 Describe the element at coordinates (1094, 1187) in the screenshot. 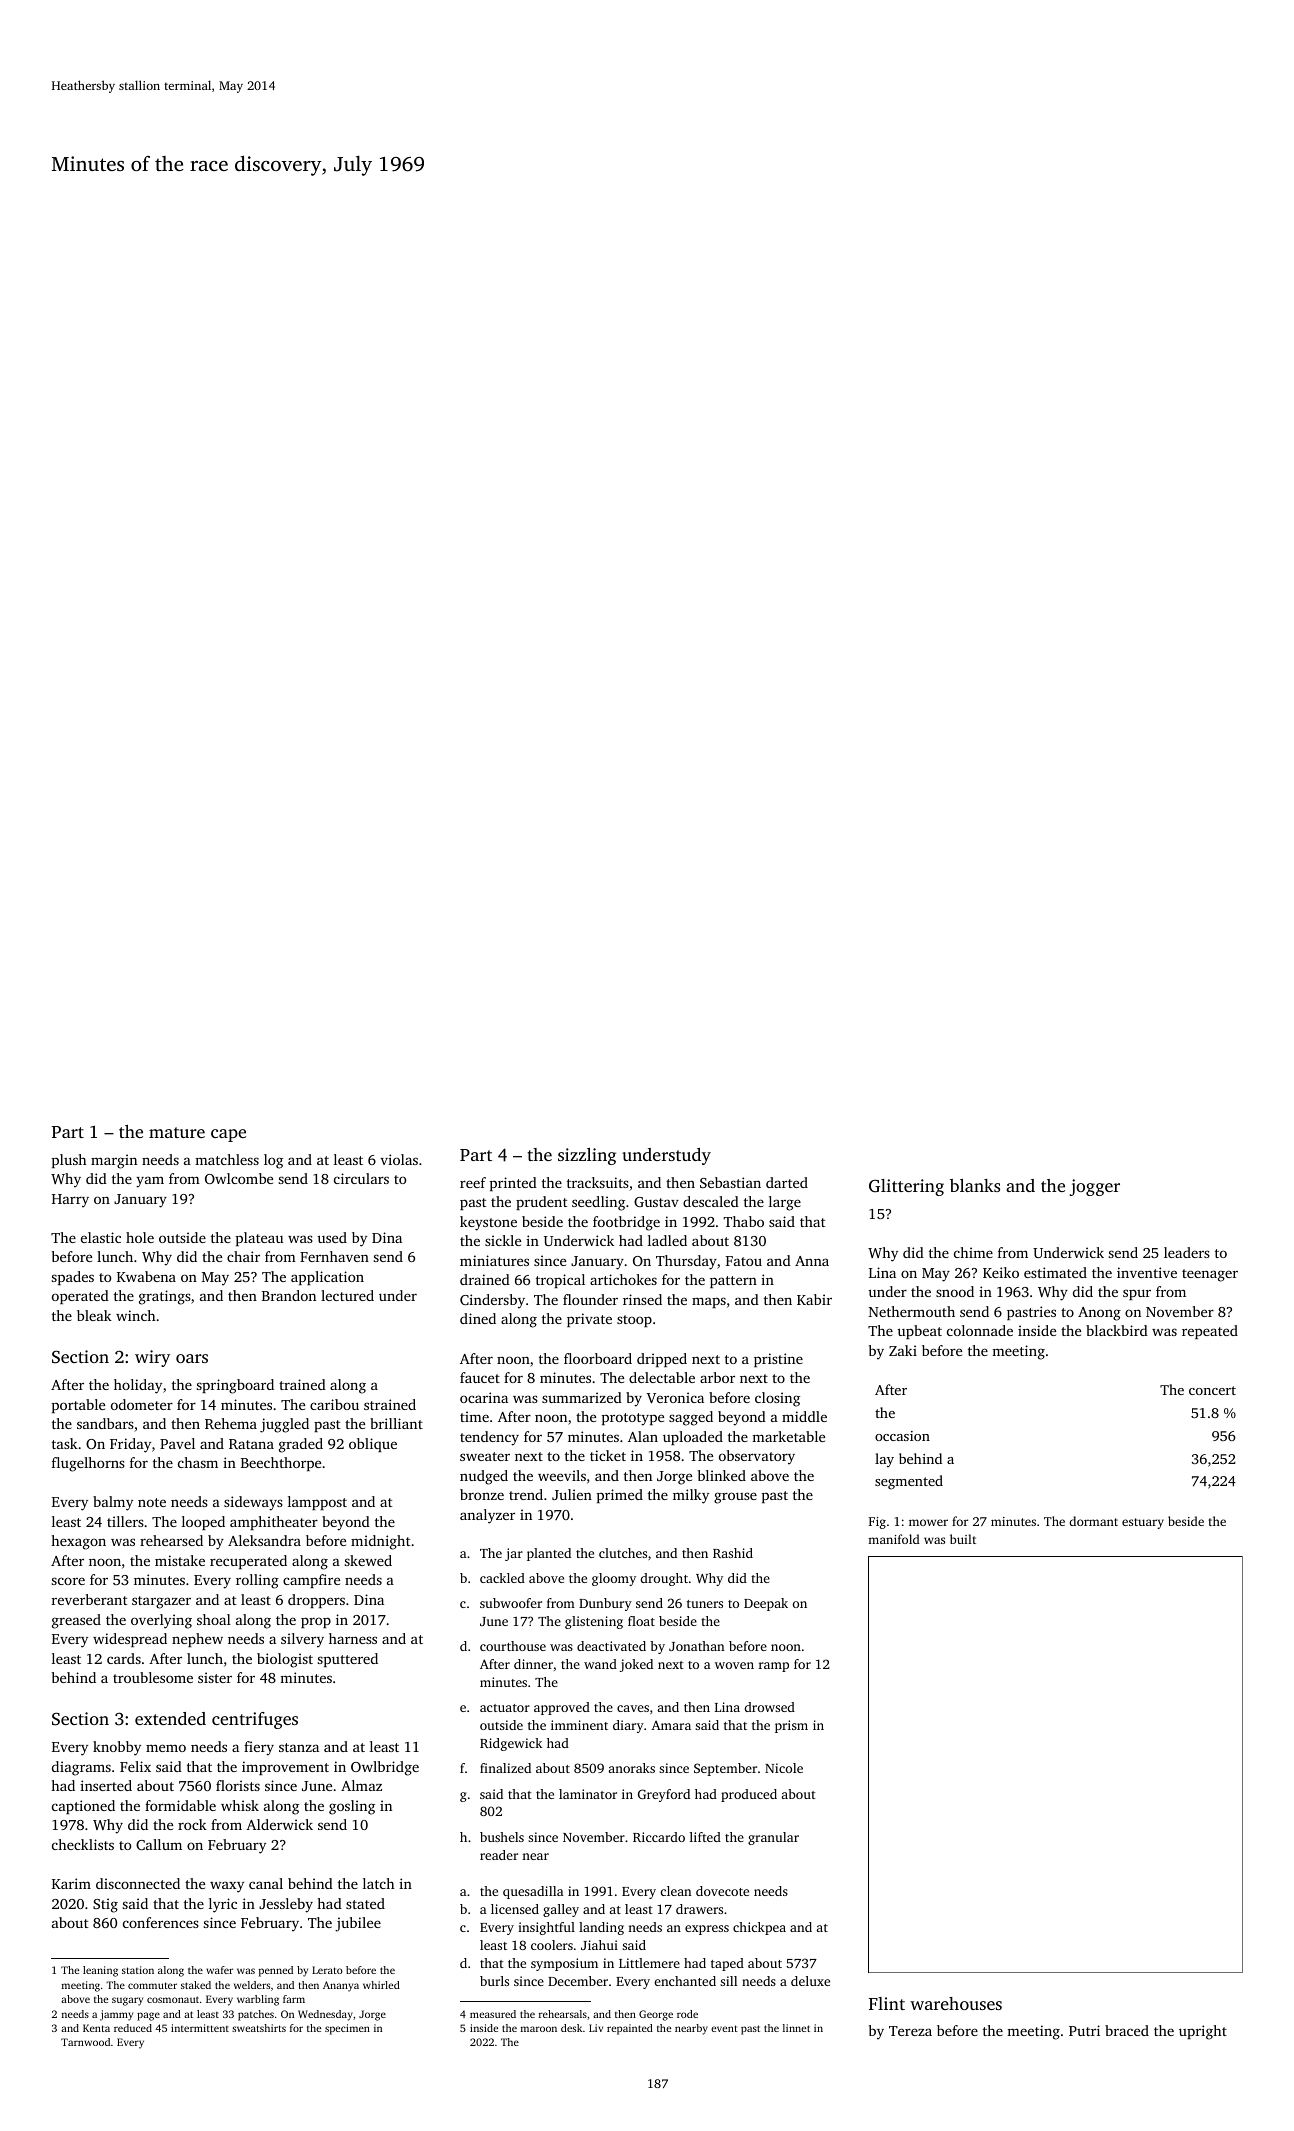

I see `jogger` at that location.
